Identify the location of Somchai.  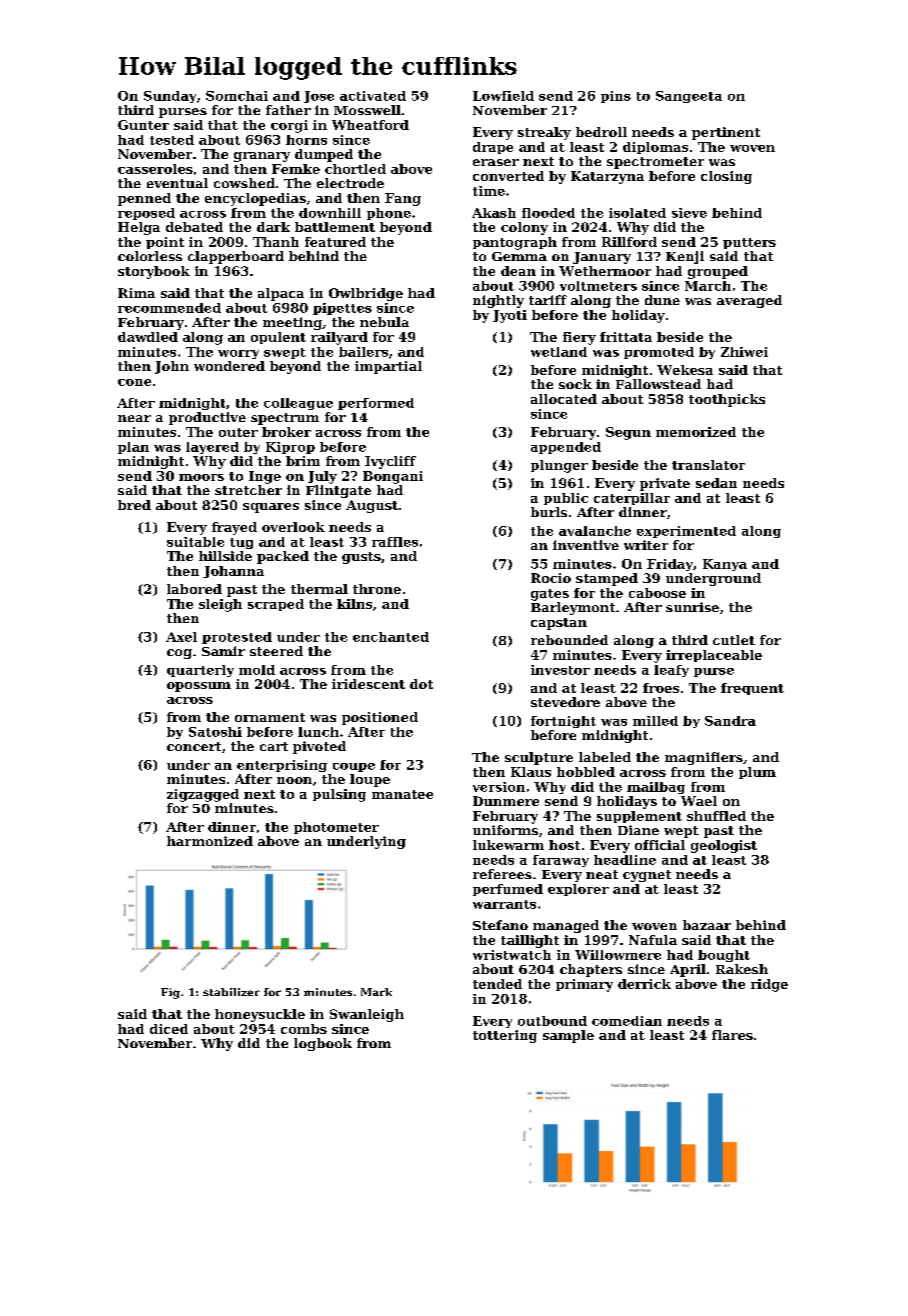
(237, 96).
